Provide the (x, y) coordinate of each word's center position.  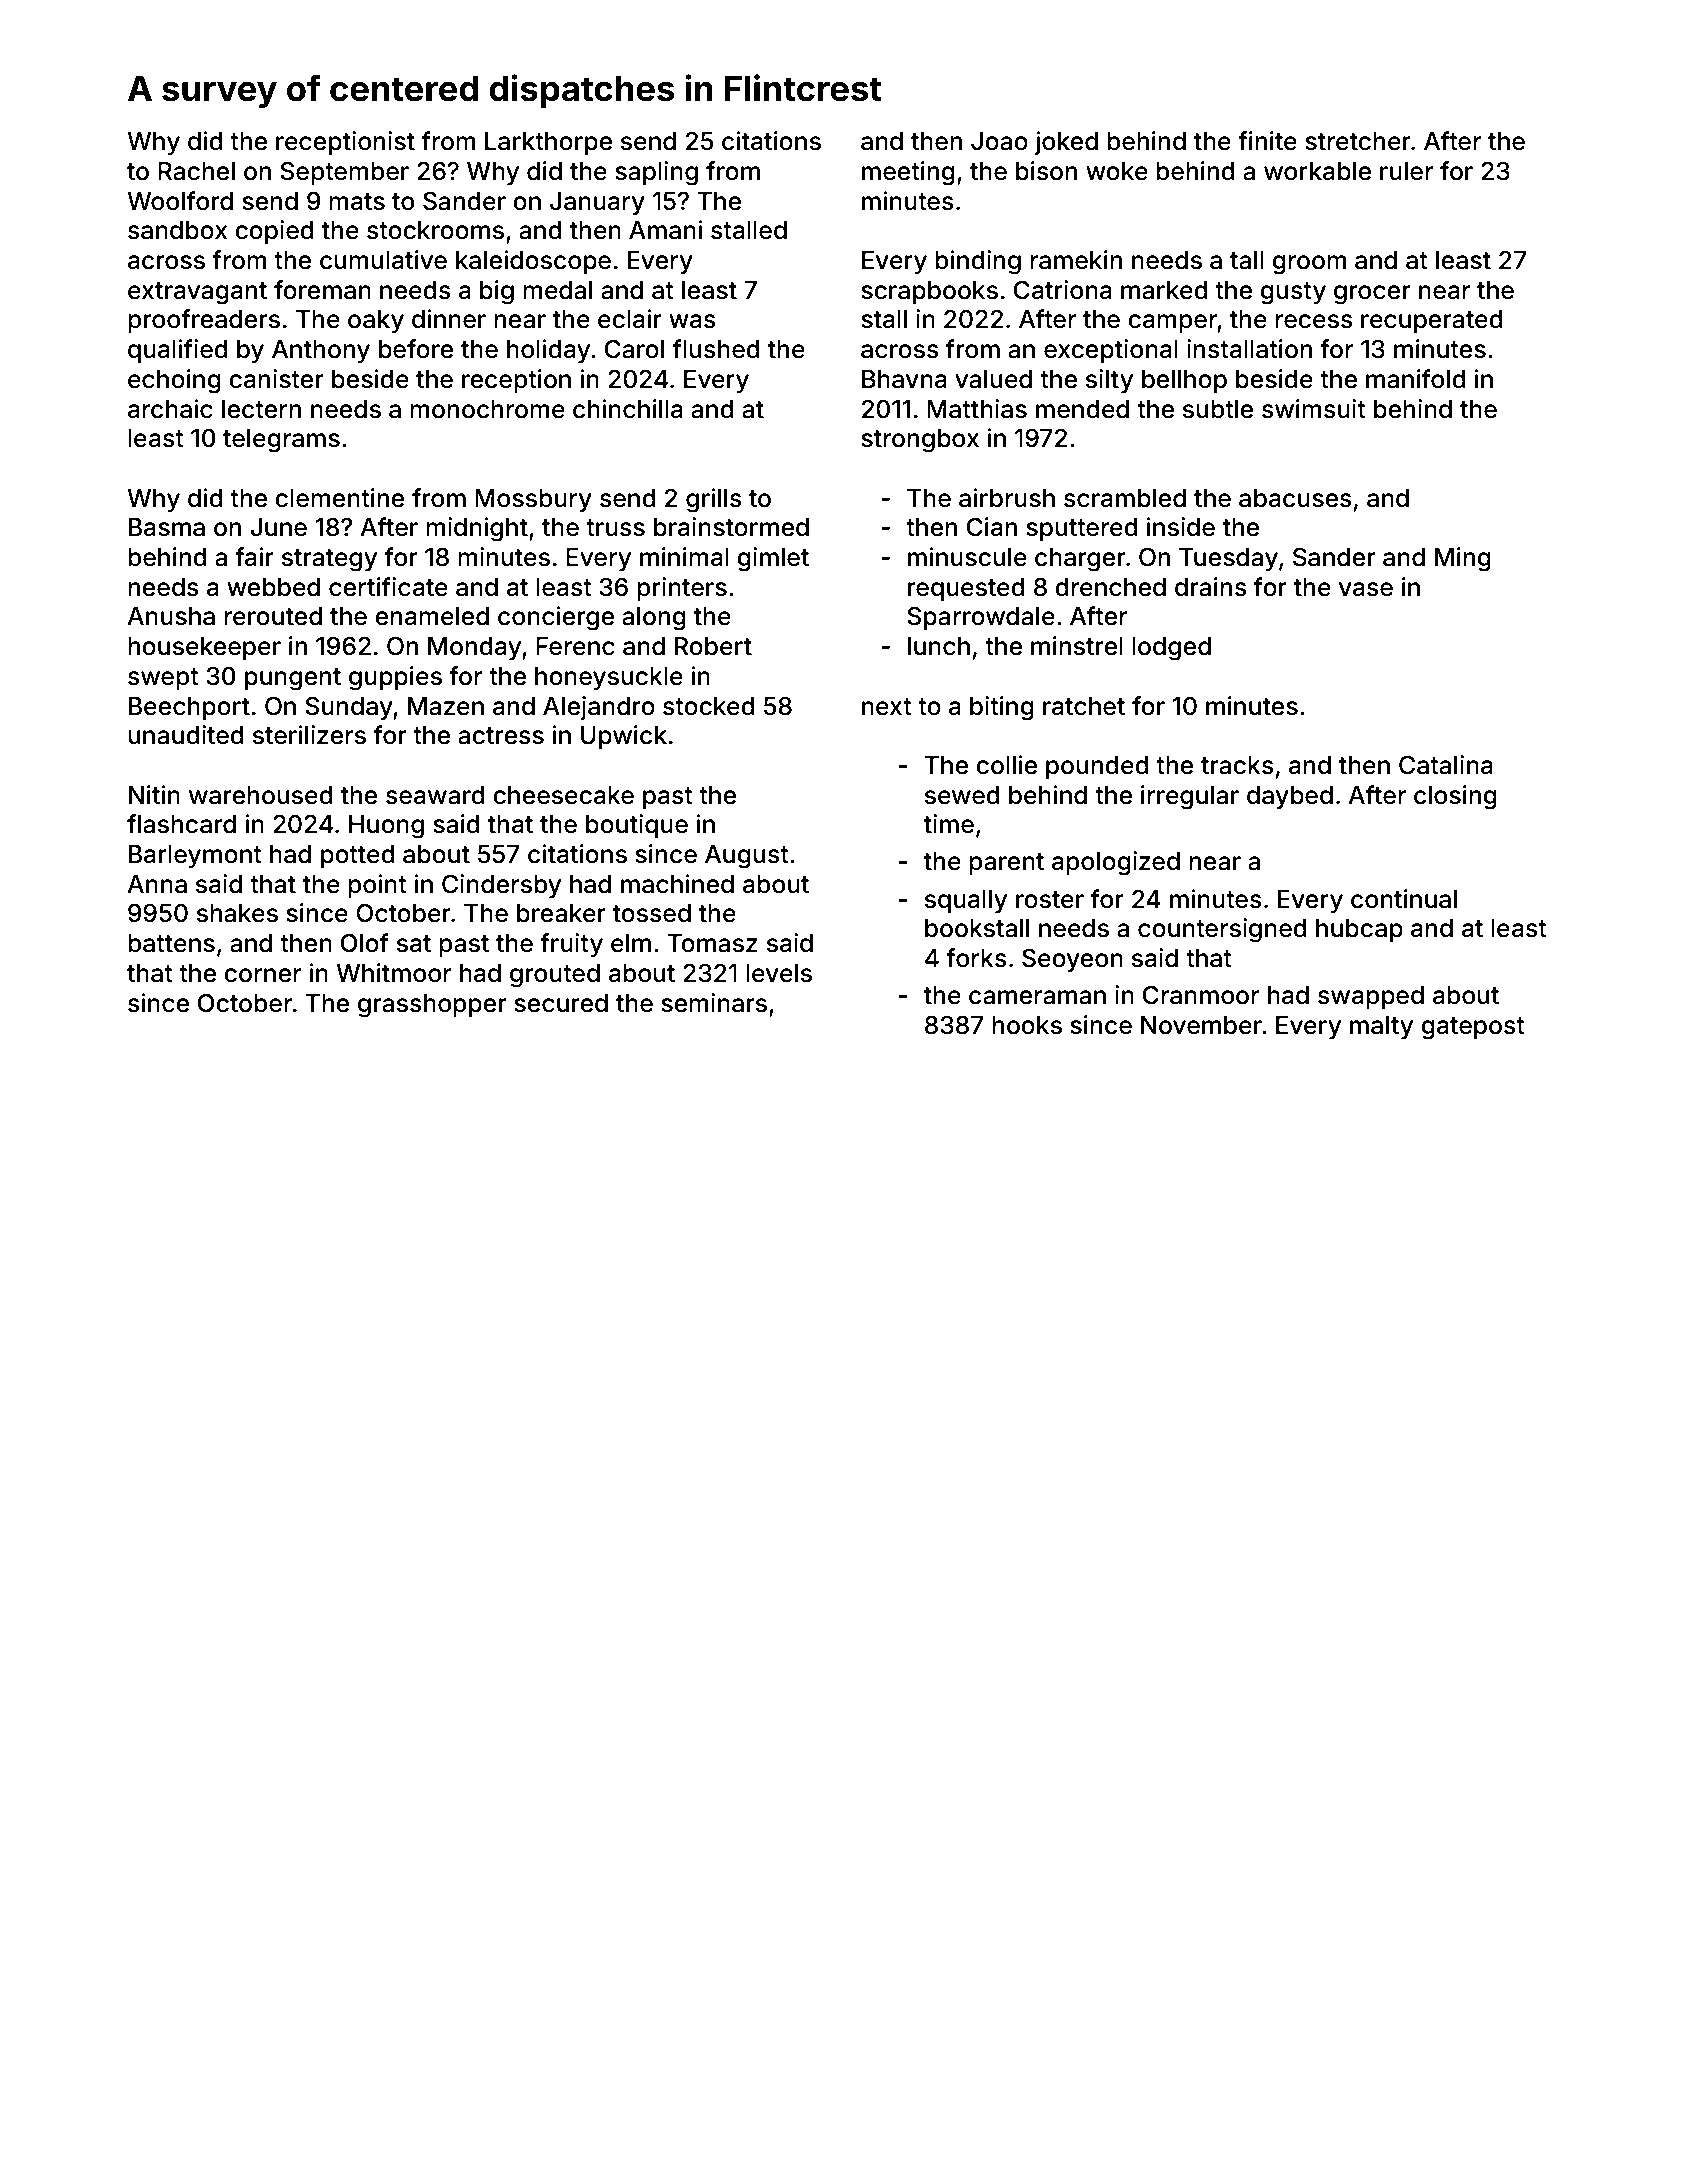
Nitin (154, 794)
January (597, 203)
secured (561, 1003)
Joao (999, 141)
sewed (962, 795)
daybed (1290, 797)
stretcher (1358, 141)
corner (262, 975)
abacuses (1295, 498)
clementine (339, 498)
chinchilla (628, 409)
